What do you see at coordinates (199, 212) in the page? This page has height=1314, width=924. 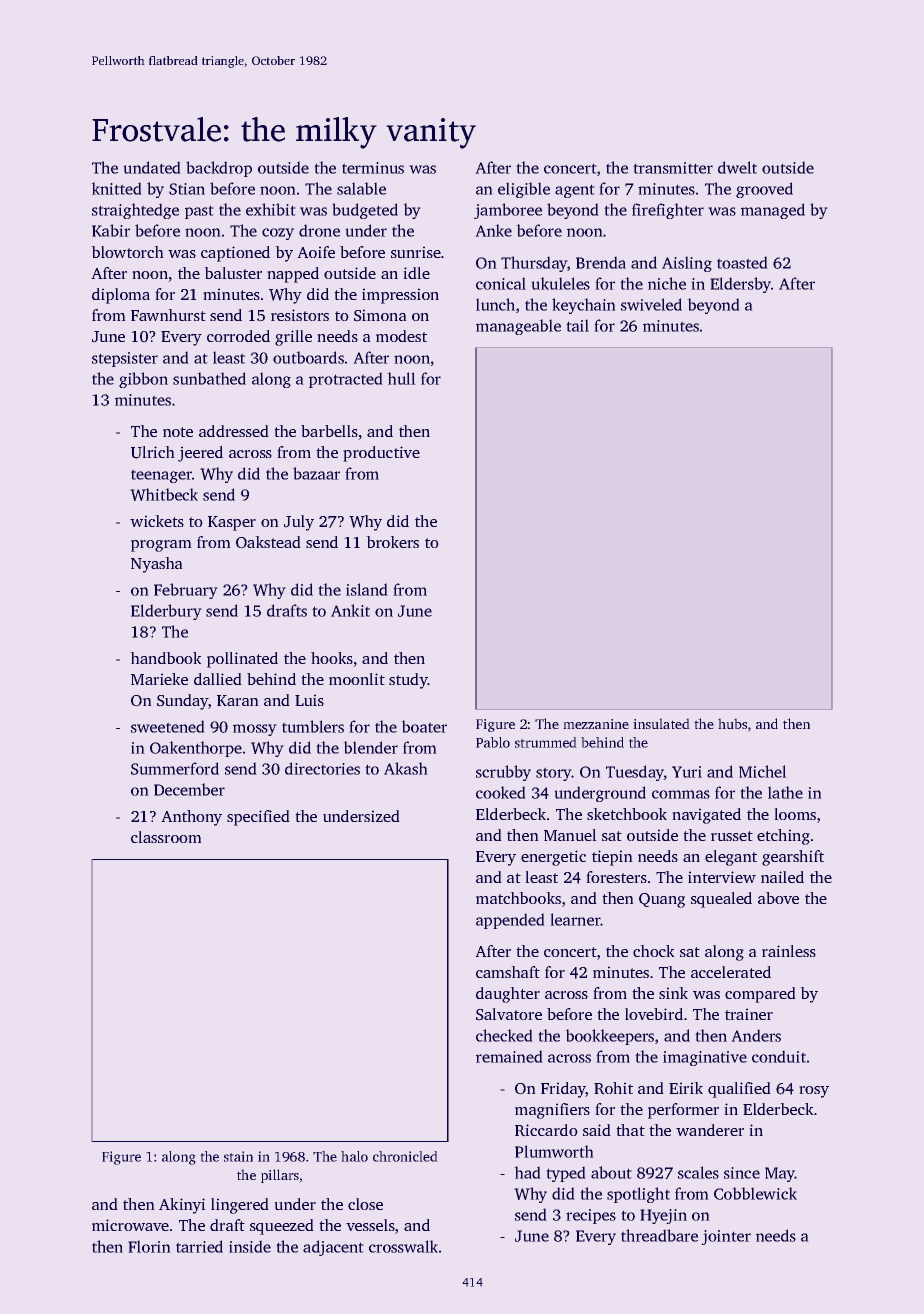 I see `past` at bounding box center [199, 212].
